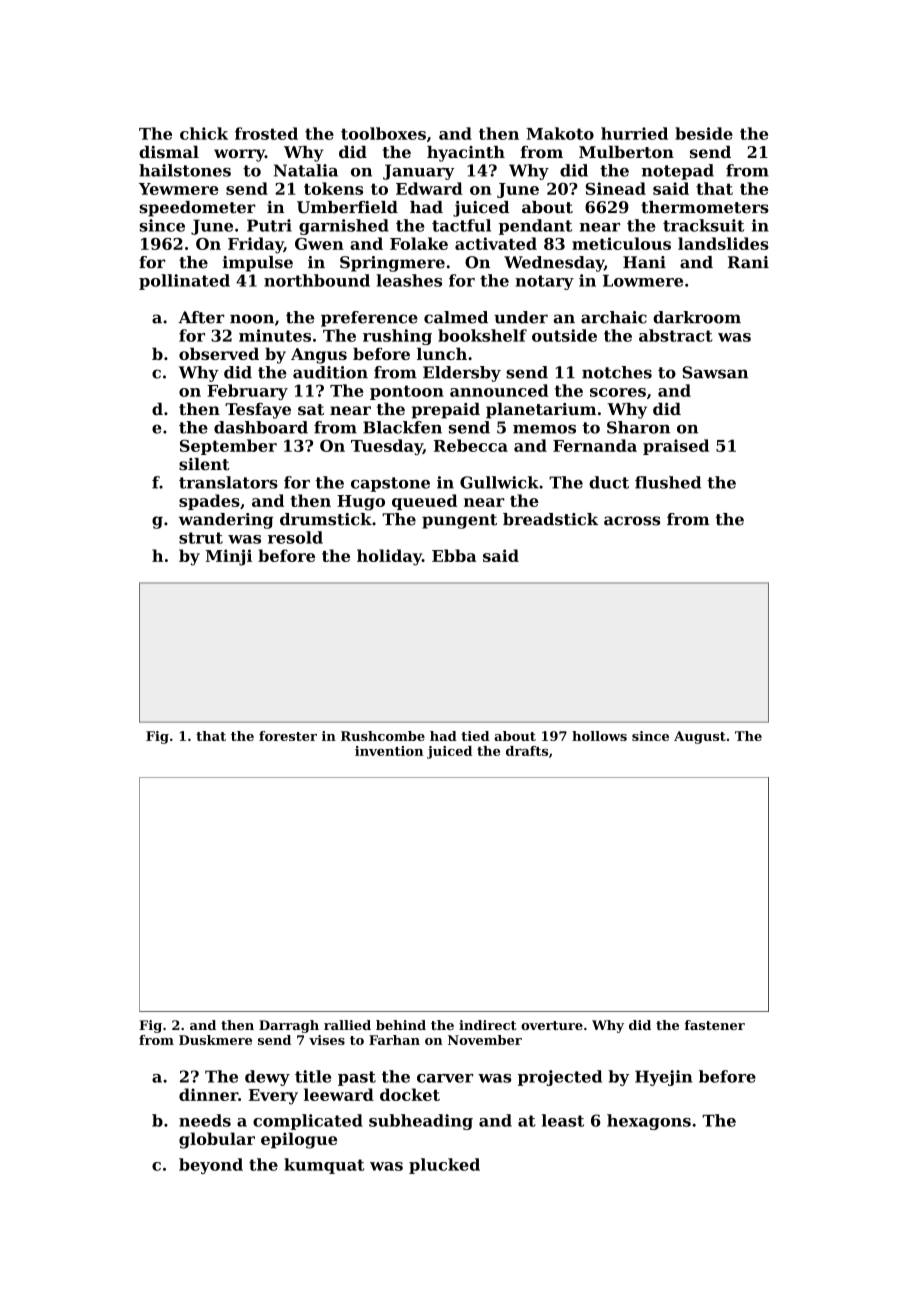 Image resolution: width=908 pixels, height=1316 pixels. Describe the element at coordinates (703, 225) in the document. I see `tracksuit` at that location.
